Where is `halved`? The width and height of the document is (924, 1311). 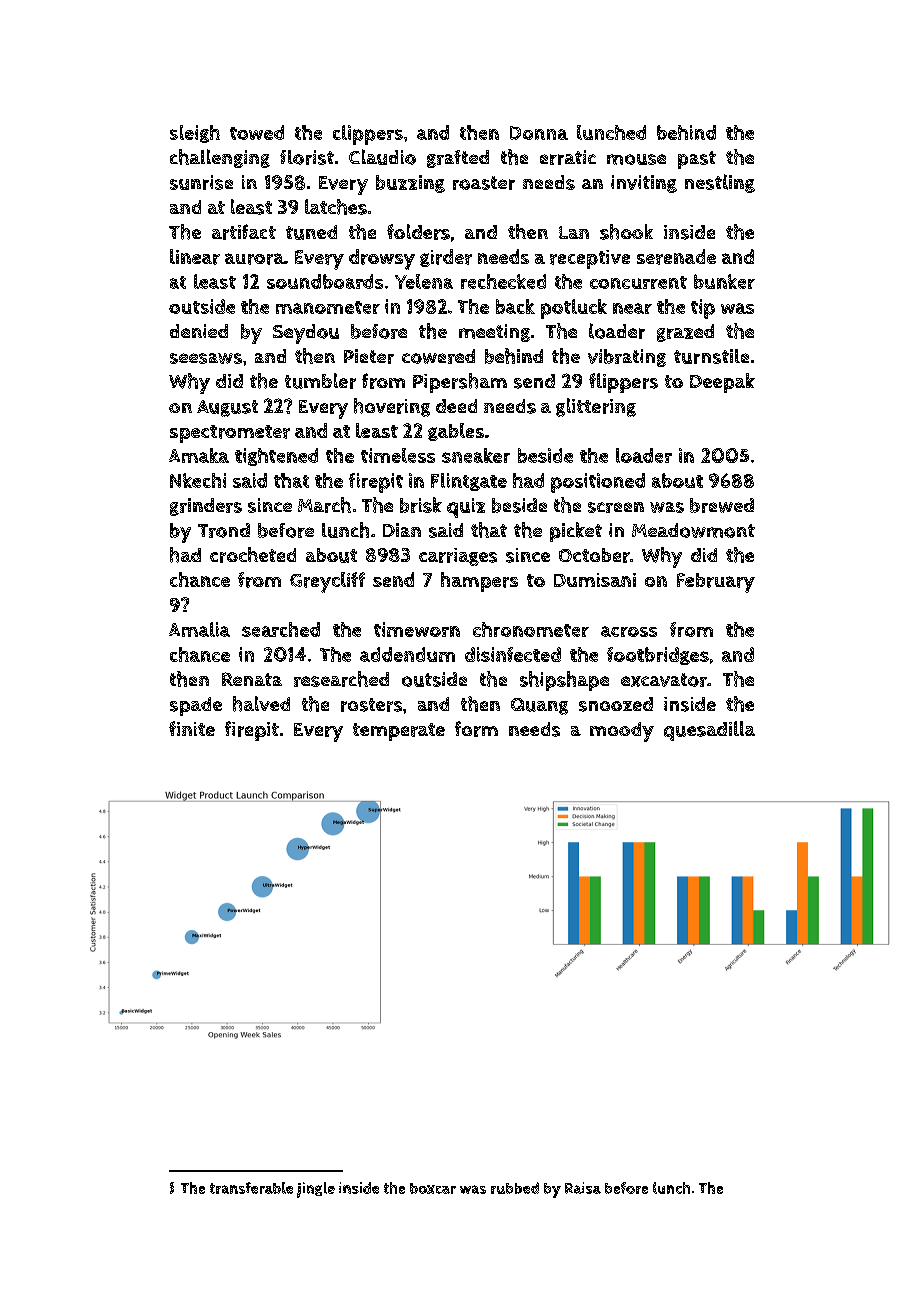 halved is located at coordinates (261, 704).
